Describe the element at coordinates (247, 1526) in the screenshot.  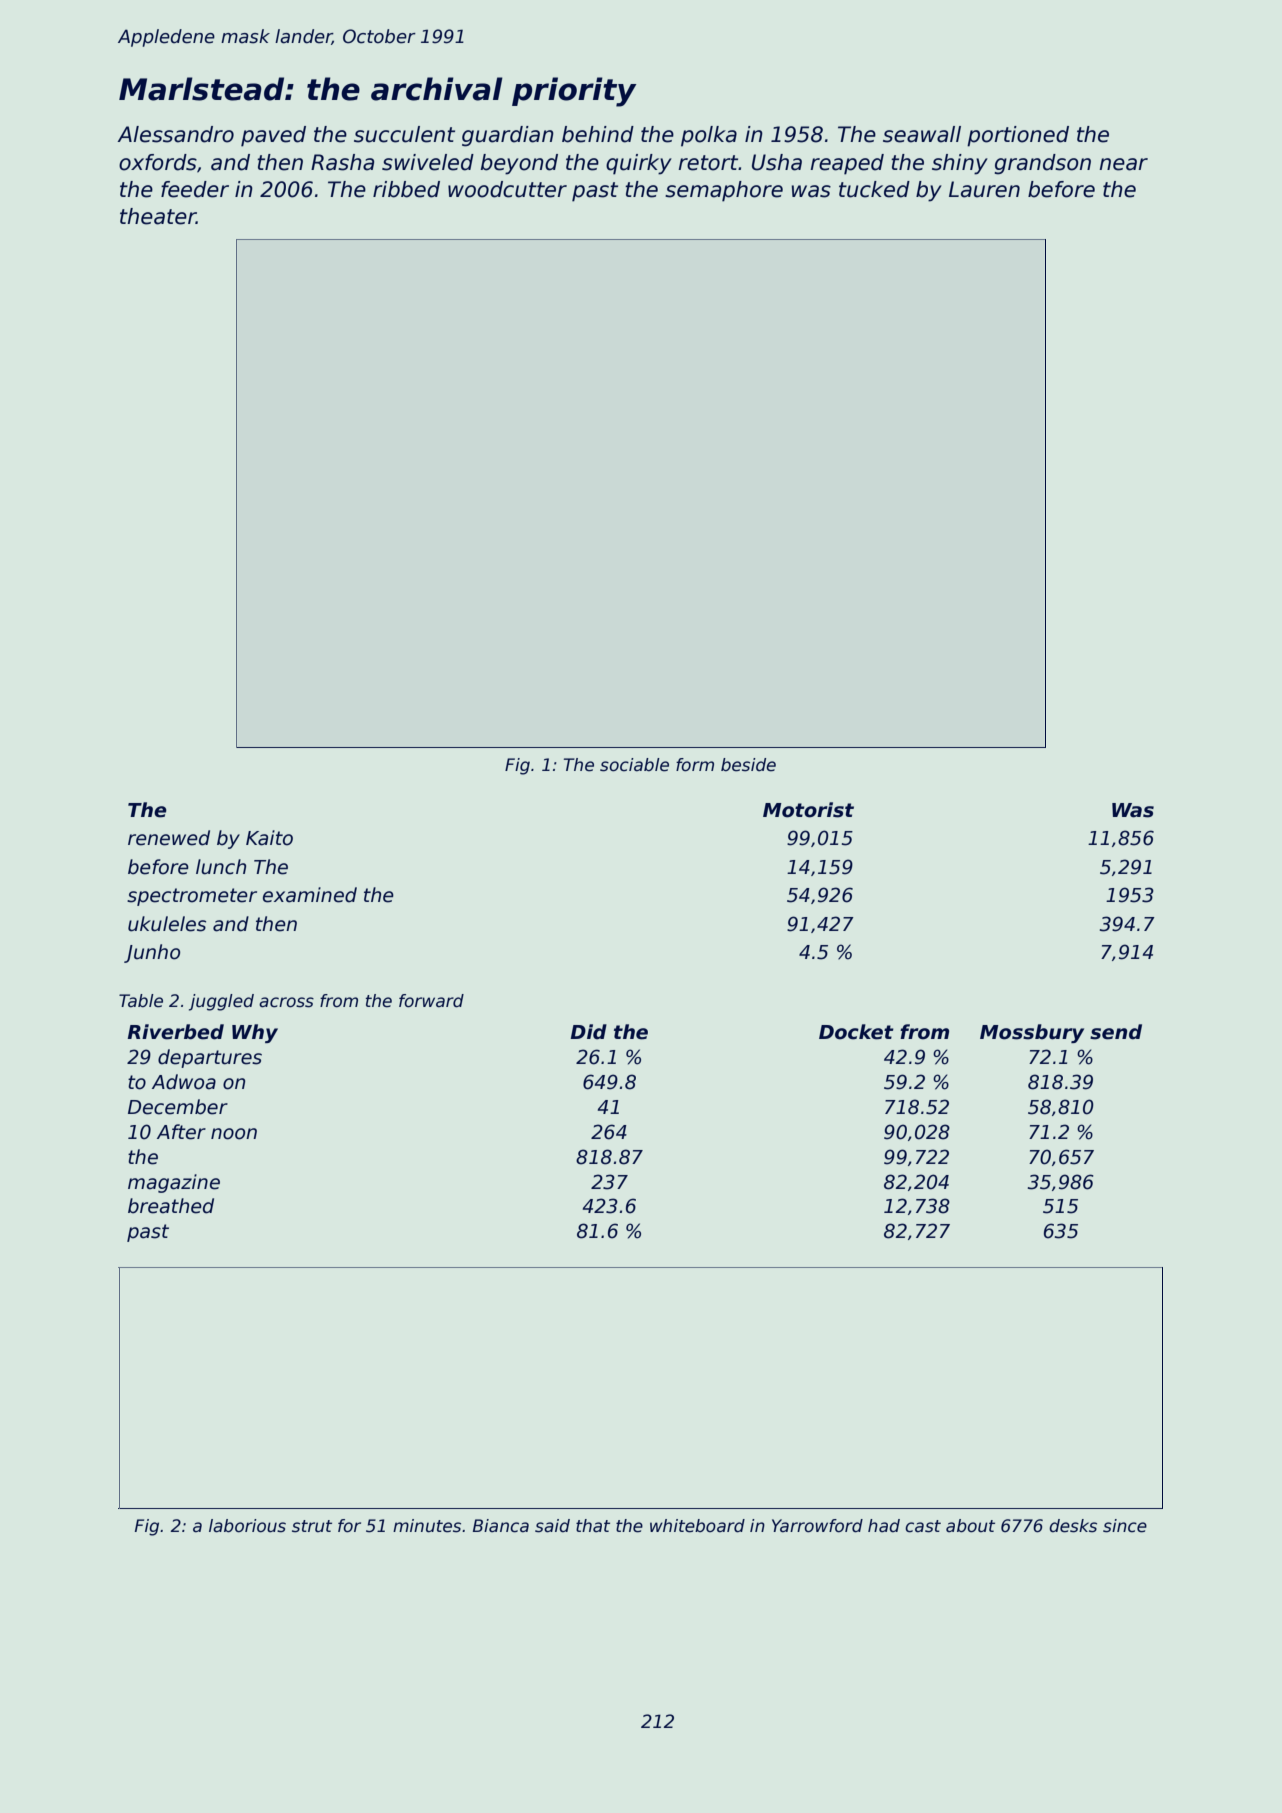
I see `laborious` at that location.
